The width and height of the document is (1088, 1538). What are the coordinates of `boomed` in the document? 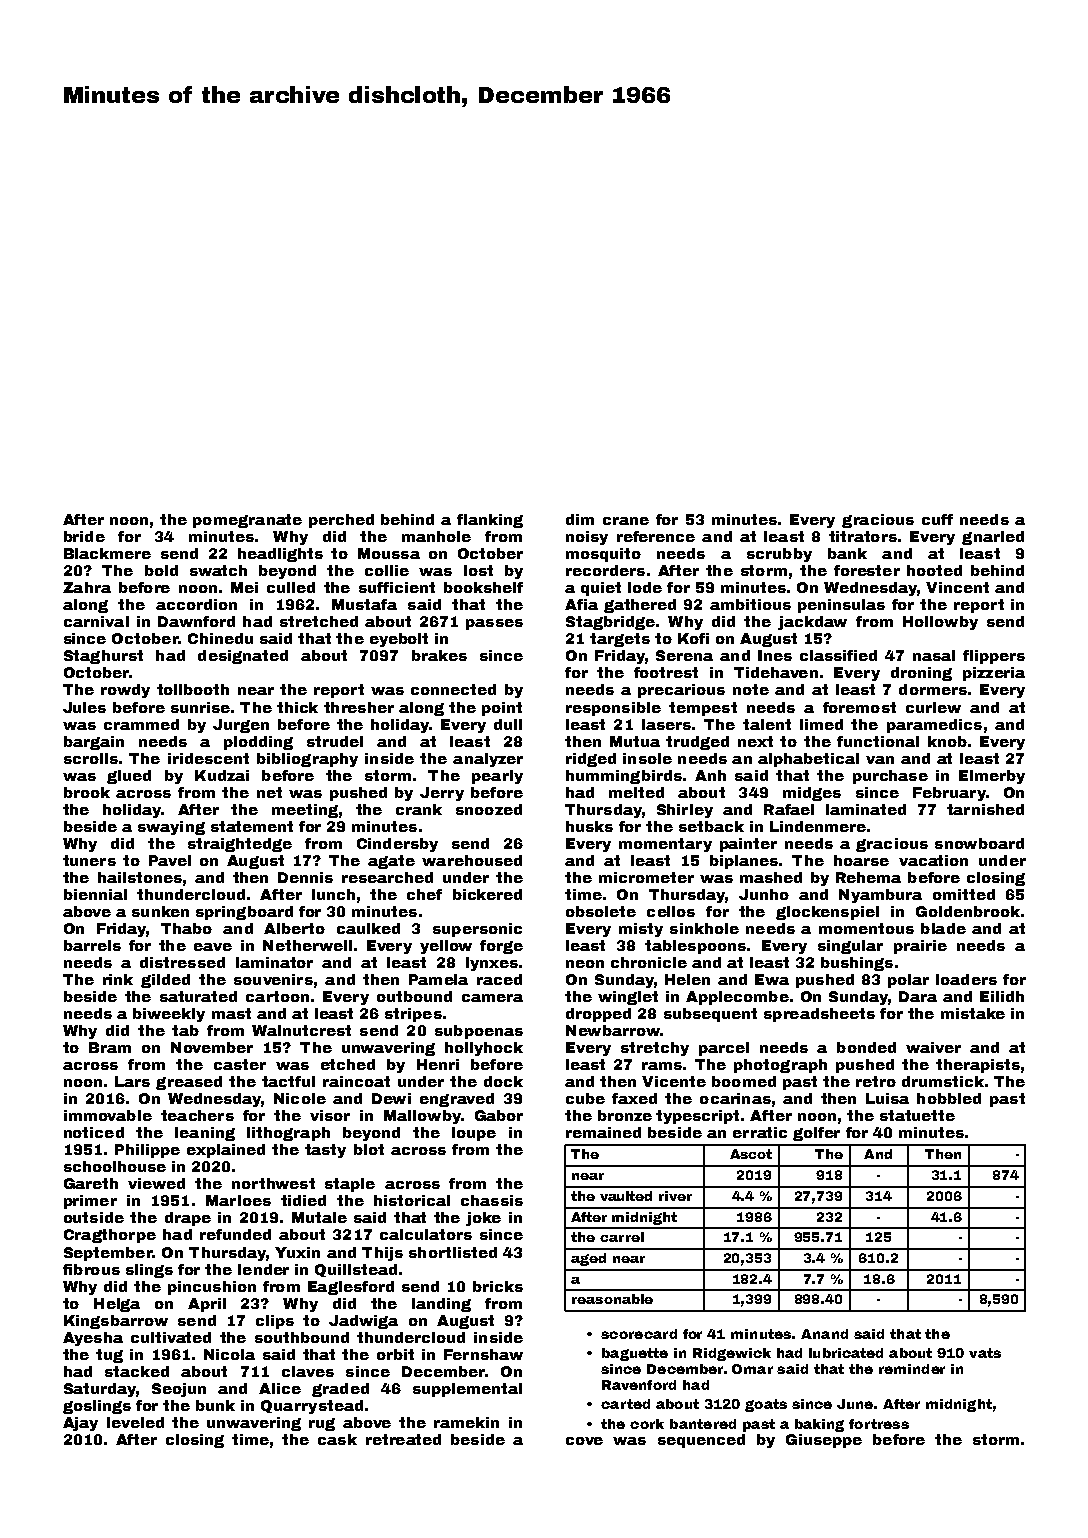 It's located at (744, 1081).
